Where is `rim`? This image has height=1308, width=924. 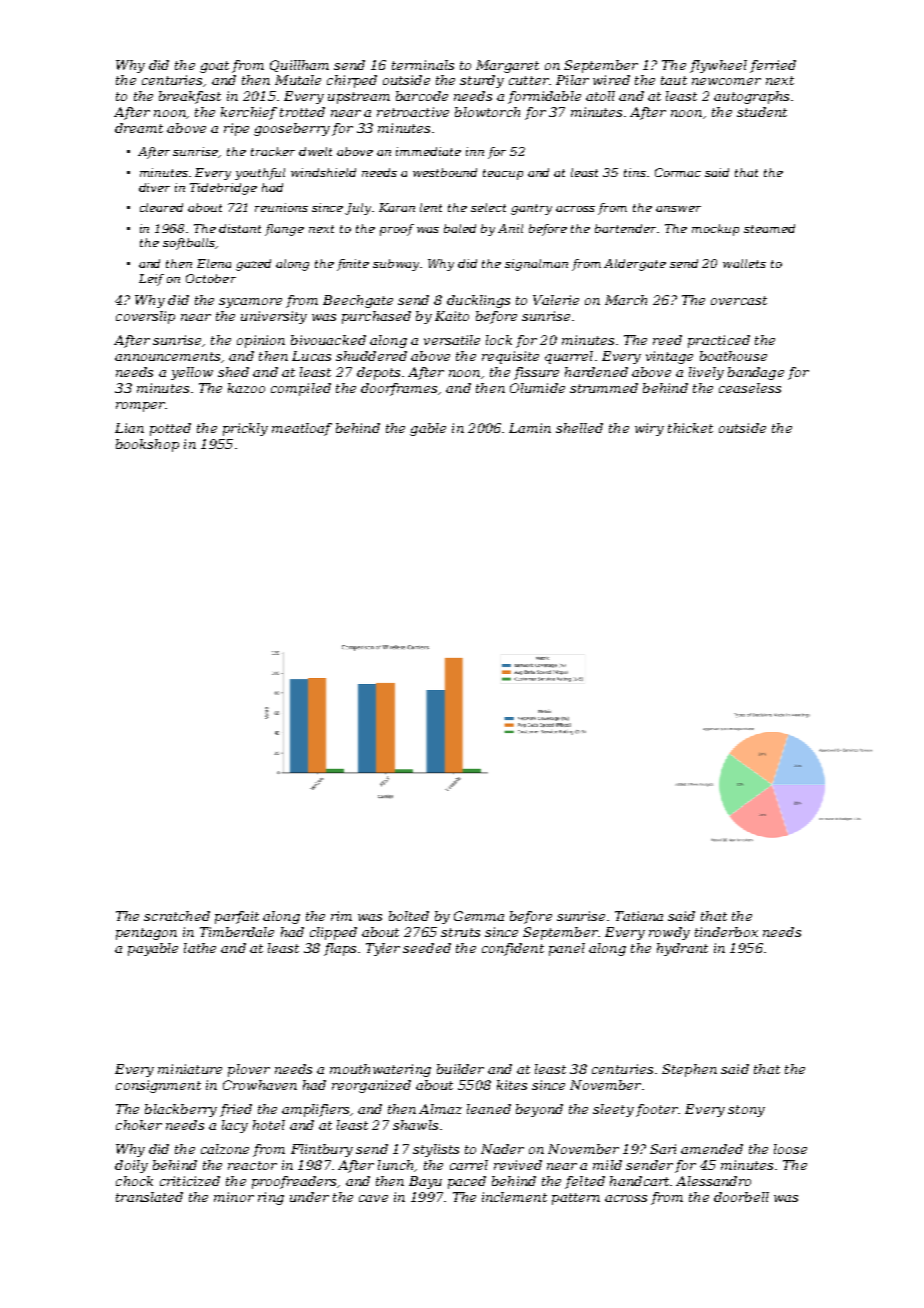
rim is located at coordinates (341, 916).
